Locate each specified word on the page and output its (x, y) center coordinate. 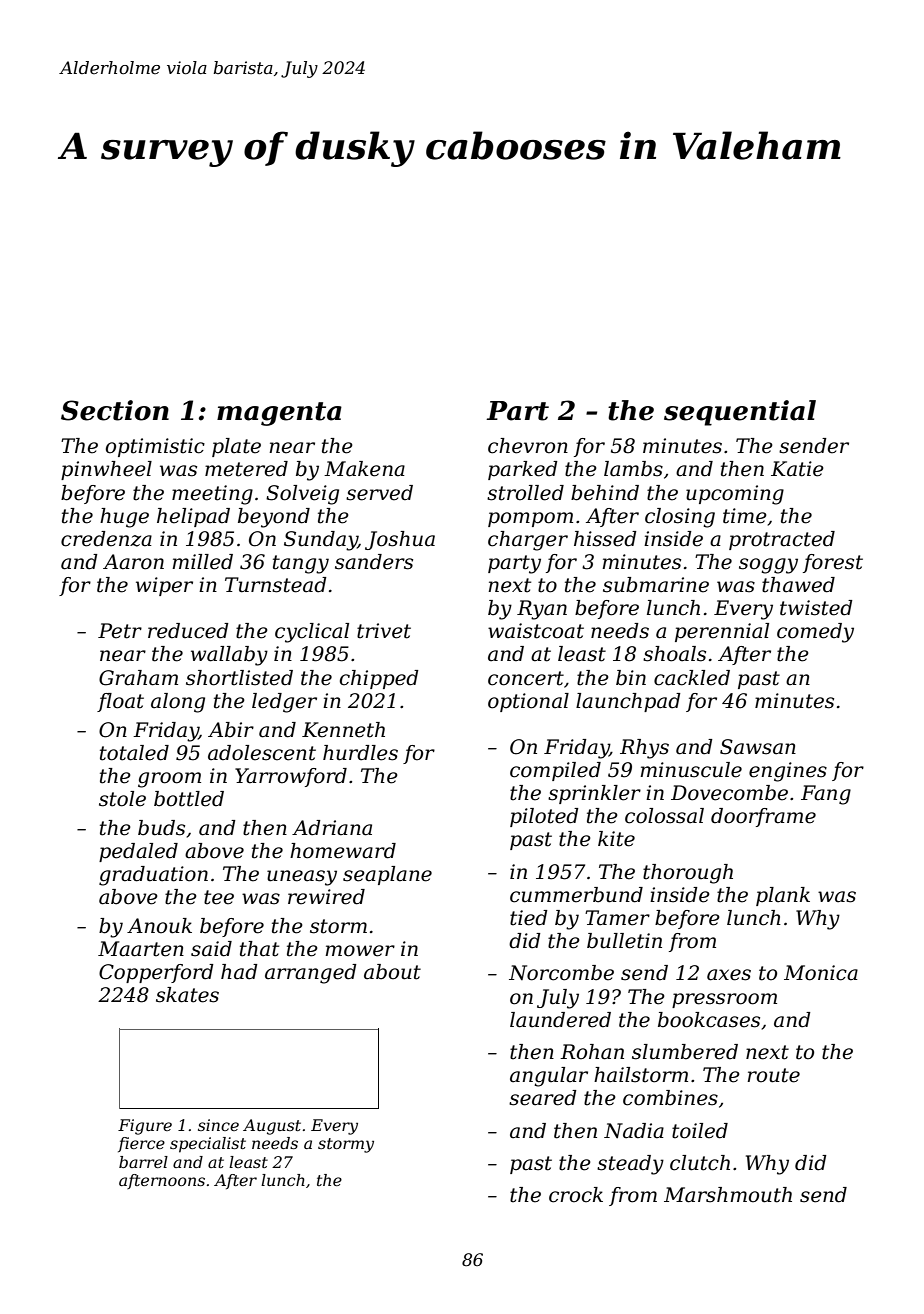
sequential (740, 413)
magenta (279, 414)
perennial (722, 632)
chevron (528, 446)
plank (783, 896)
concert (526, 678)
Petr (120, 631)
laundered (560, 1020)
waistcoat (536, 631)
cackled (692, 678)
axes (729, 975)
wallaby (229, 656)
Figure (145, 1127)
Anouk (159, 926)
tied (529, 918)
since (218, 1125)
